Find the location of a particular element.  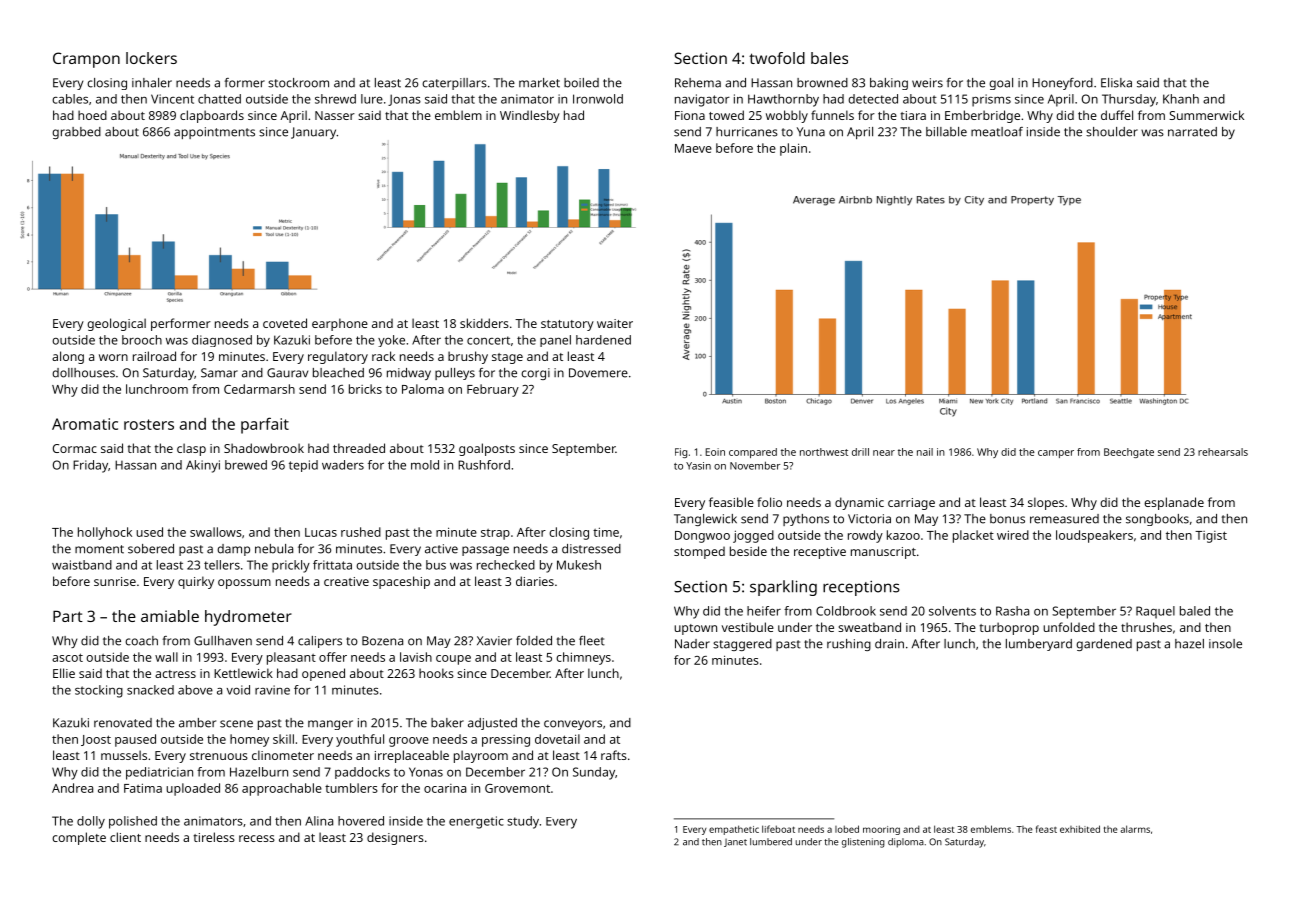

carriage is located at coordinates (911, 504).
